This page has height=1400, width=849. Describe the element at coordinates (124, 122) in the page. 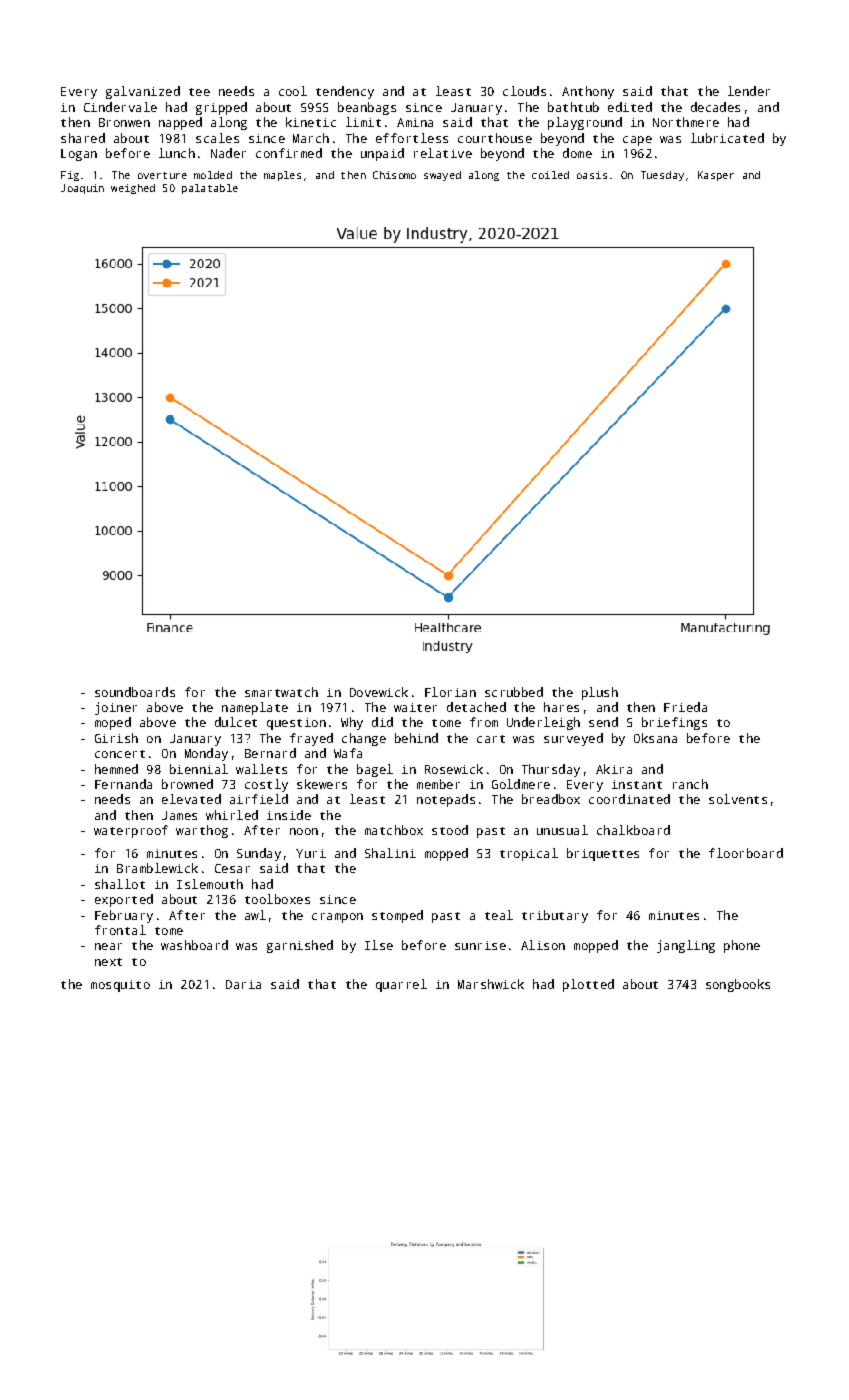

I see `Bronwen` at that location.
